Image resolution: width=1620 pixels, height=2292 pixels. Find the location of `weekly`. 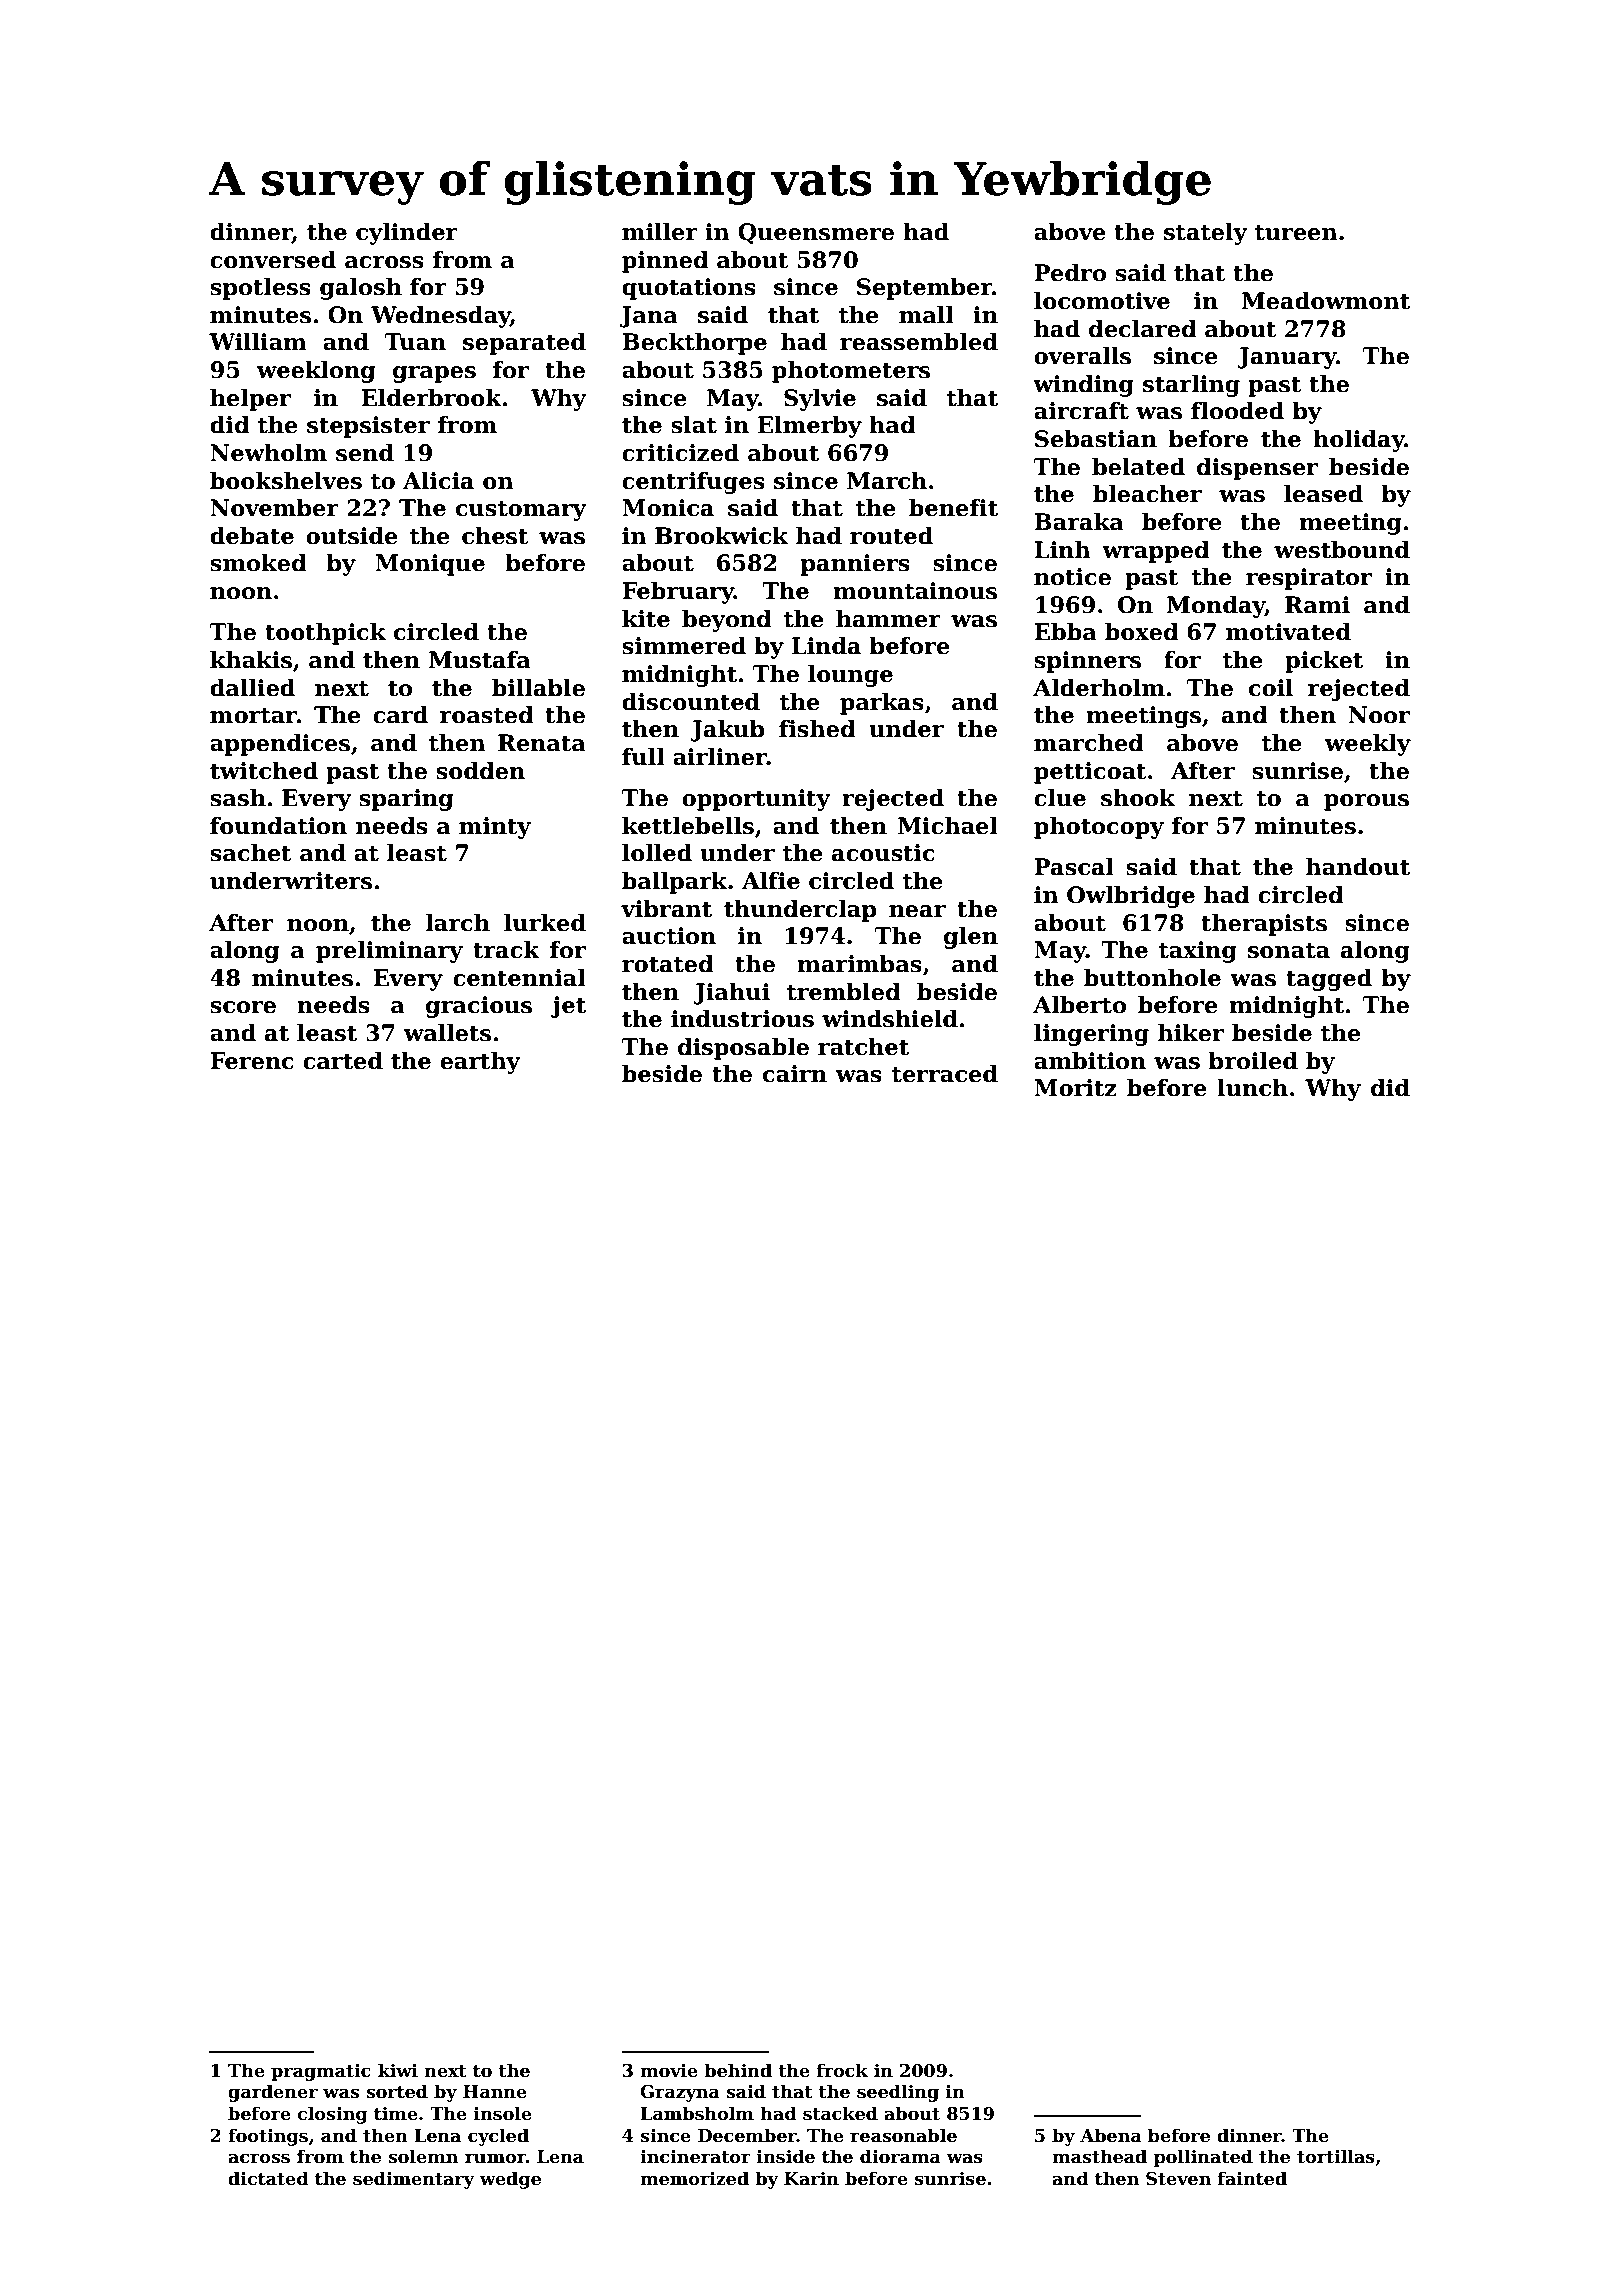

weekly is located at coordinates (1368, 745).
